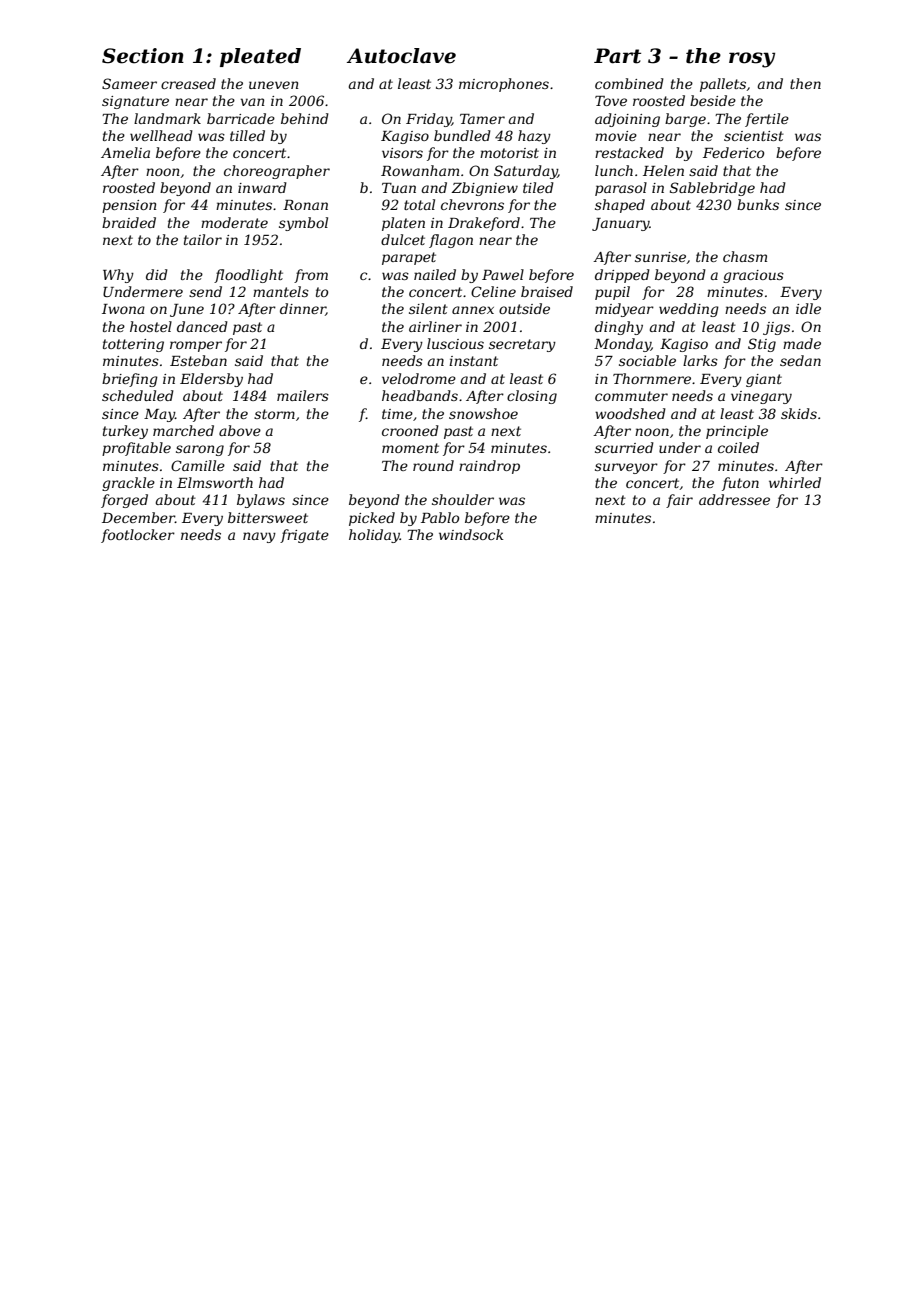  I want to click on did, so click(157, 274).
